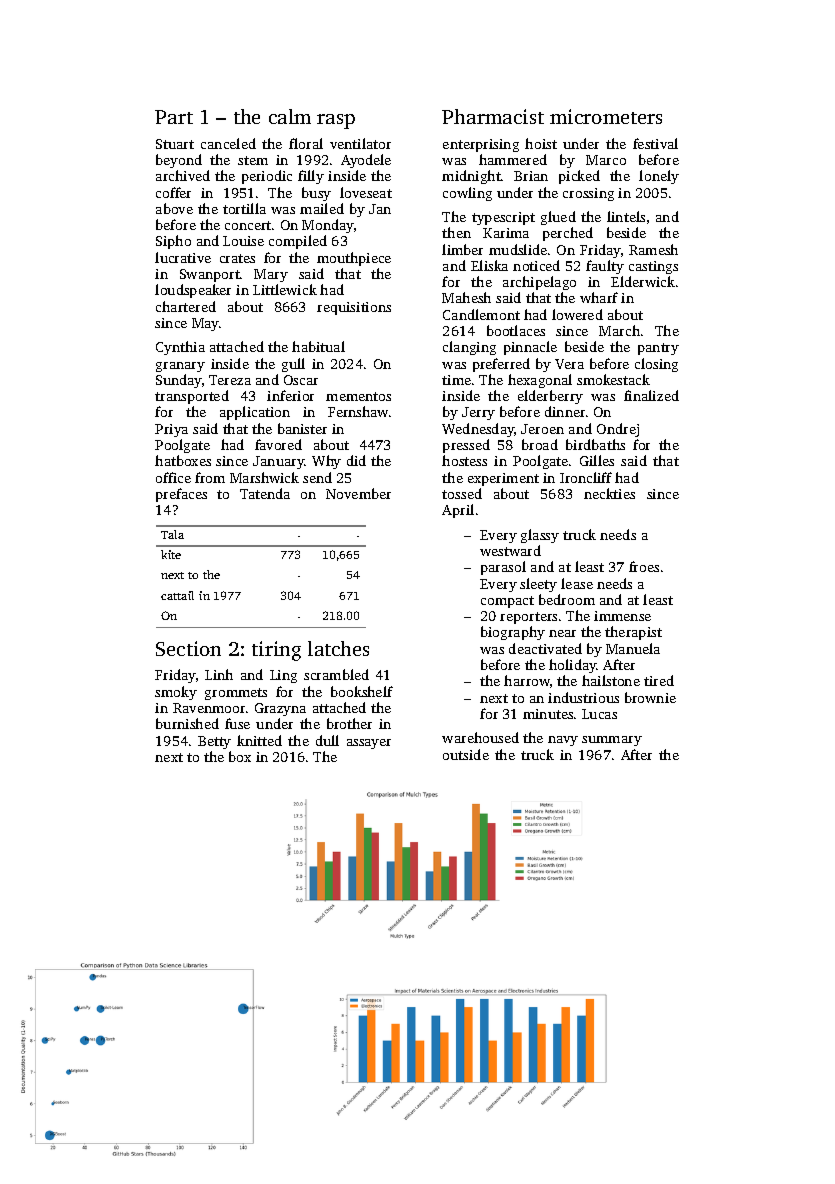 The height and width of the image is (1184, 835). I want to click on elderberry, so click(550, 397).
